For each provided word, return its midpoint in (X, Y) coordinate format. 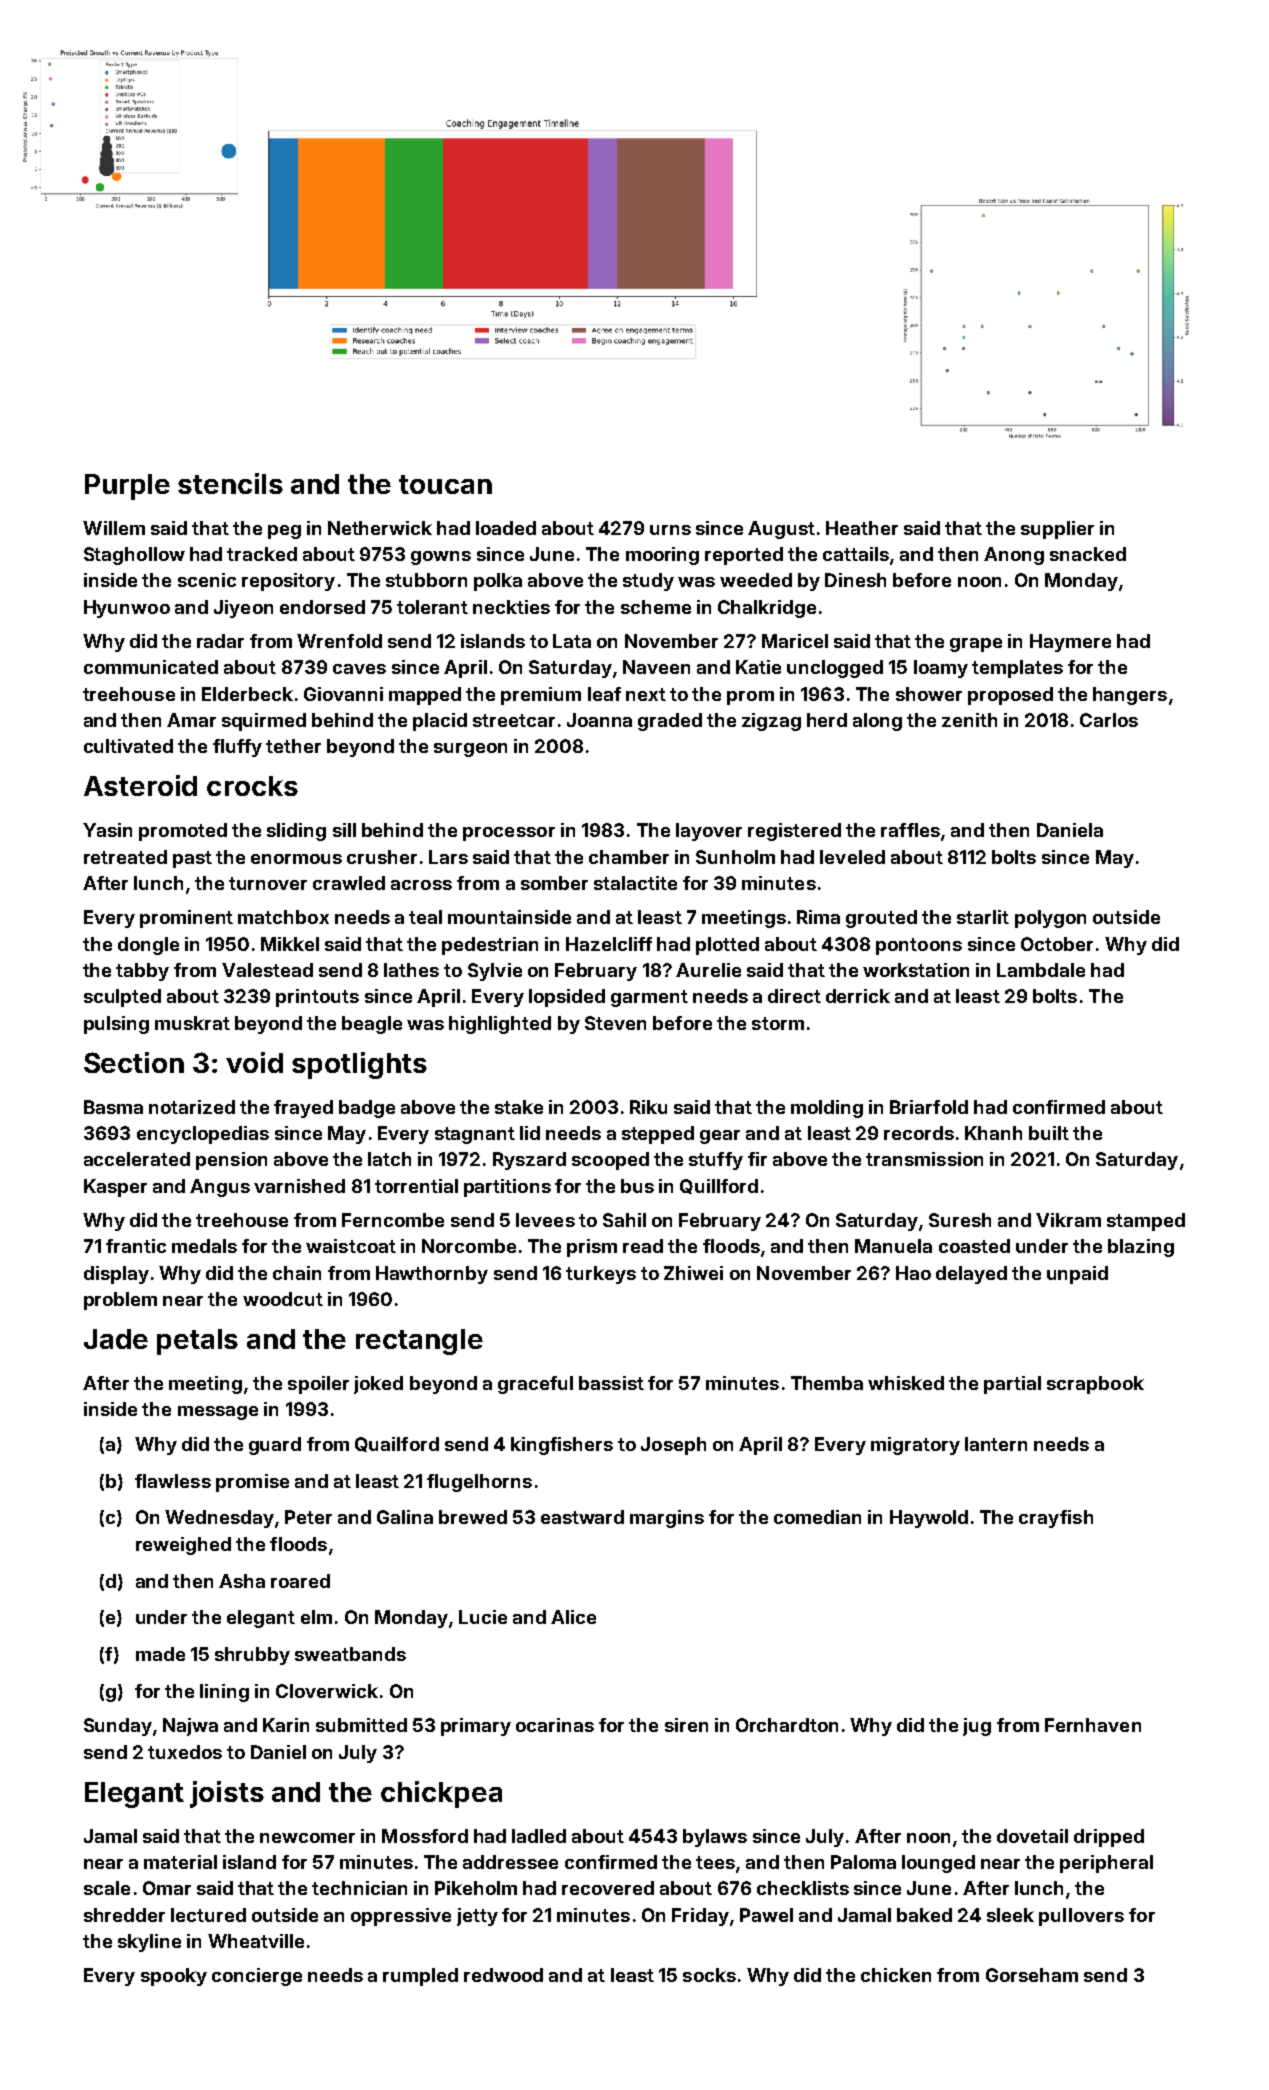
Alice (573, 1617)
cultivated (128, 746)
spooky (174, 1977)
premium (541, 696)
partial (1012, 1385)
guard (275, 1446)
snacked (1088, 554)
